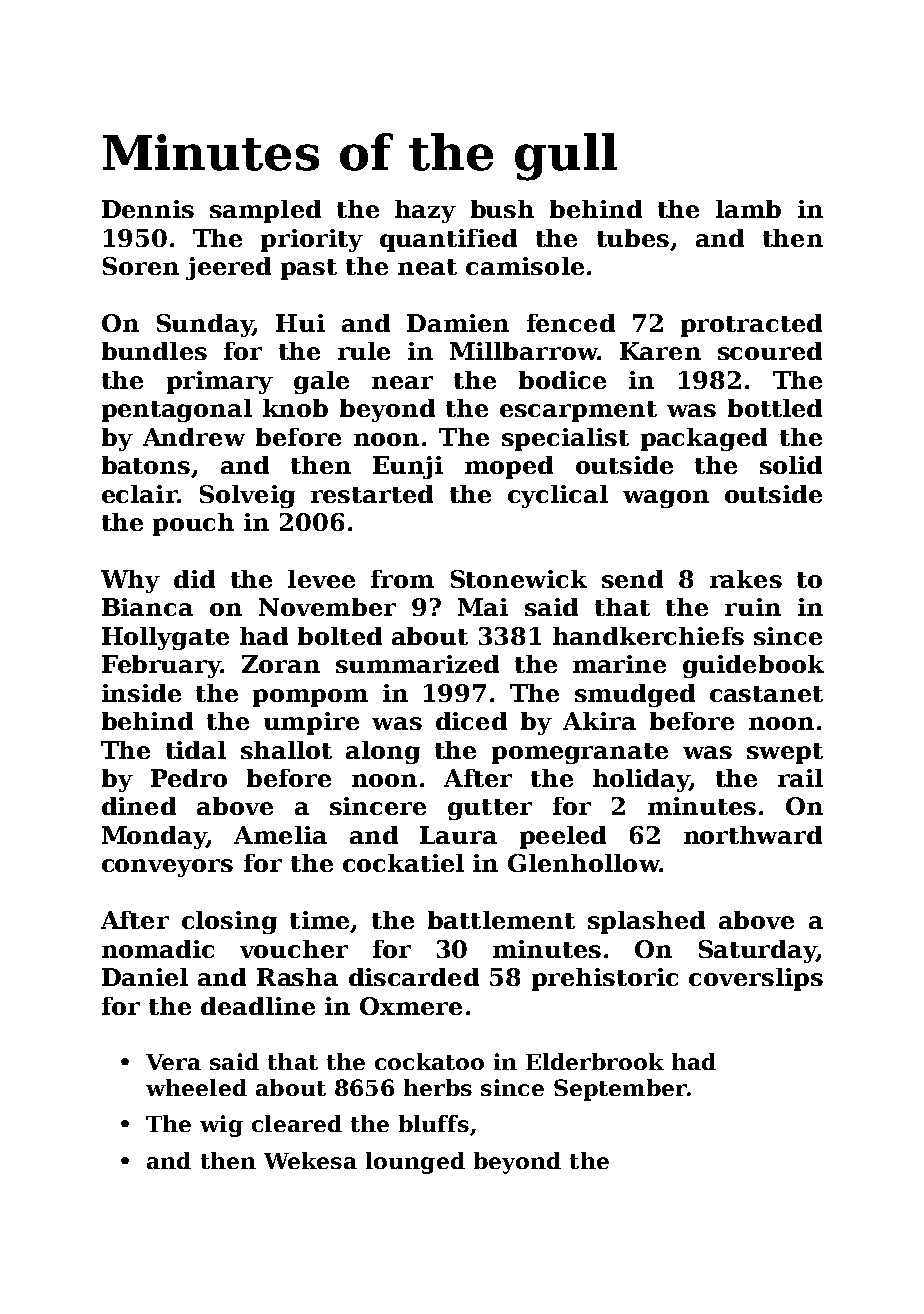 Image resolution: width=924 pixels, height=1314 pixels. I want to click on ruin, so click(753, 607).
